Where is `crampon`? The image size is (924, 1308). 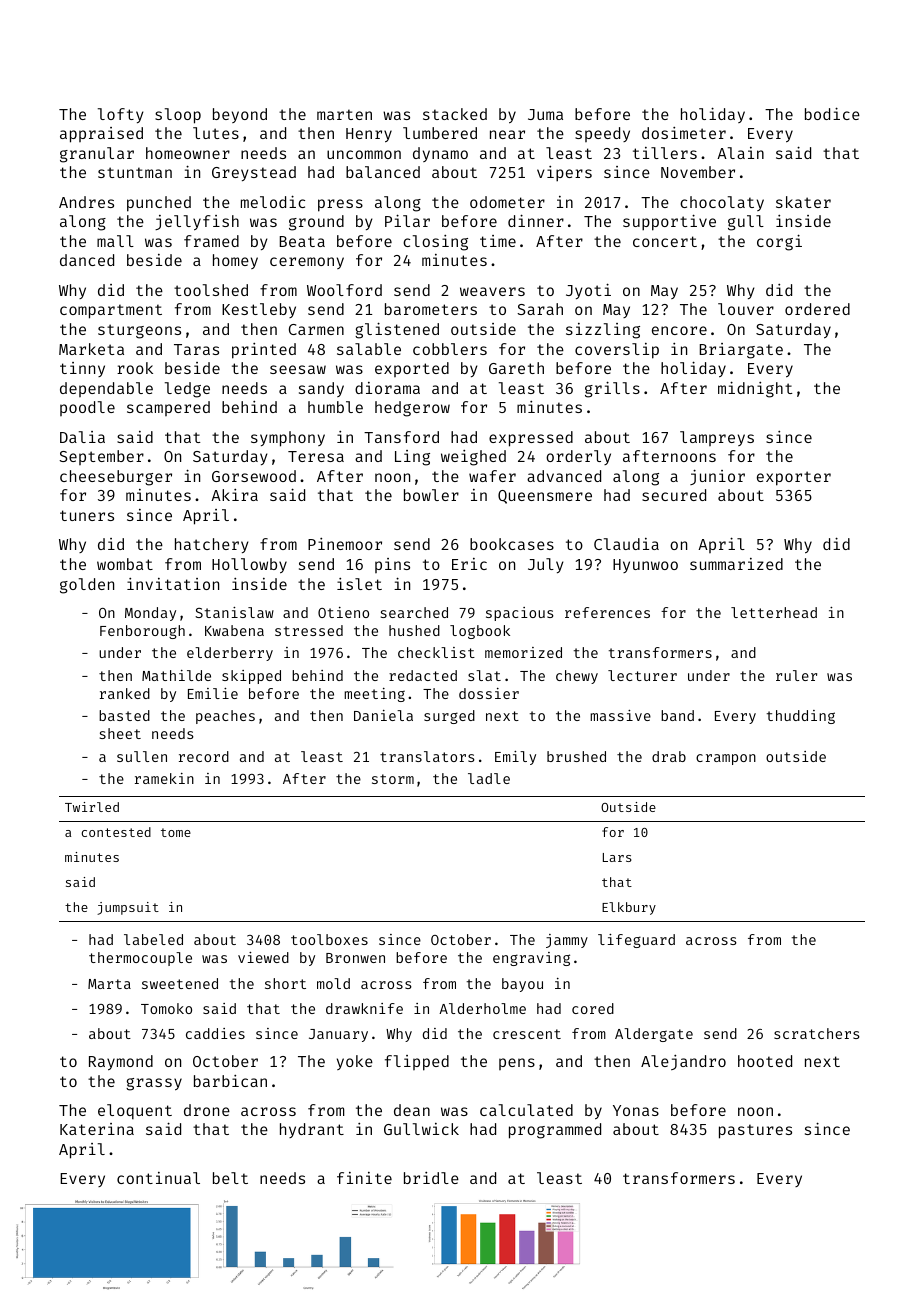
crampon is located at coordinates (726, 759).
